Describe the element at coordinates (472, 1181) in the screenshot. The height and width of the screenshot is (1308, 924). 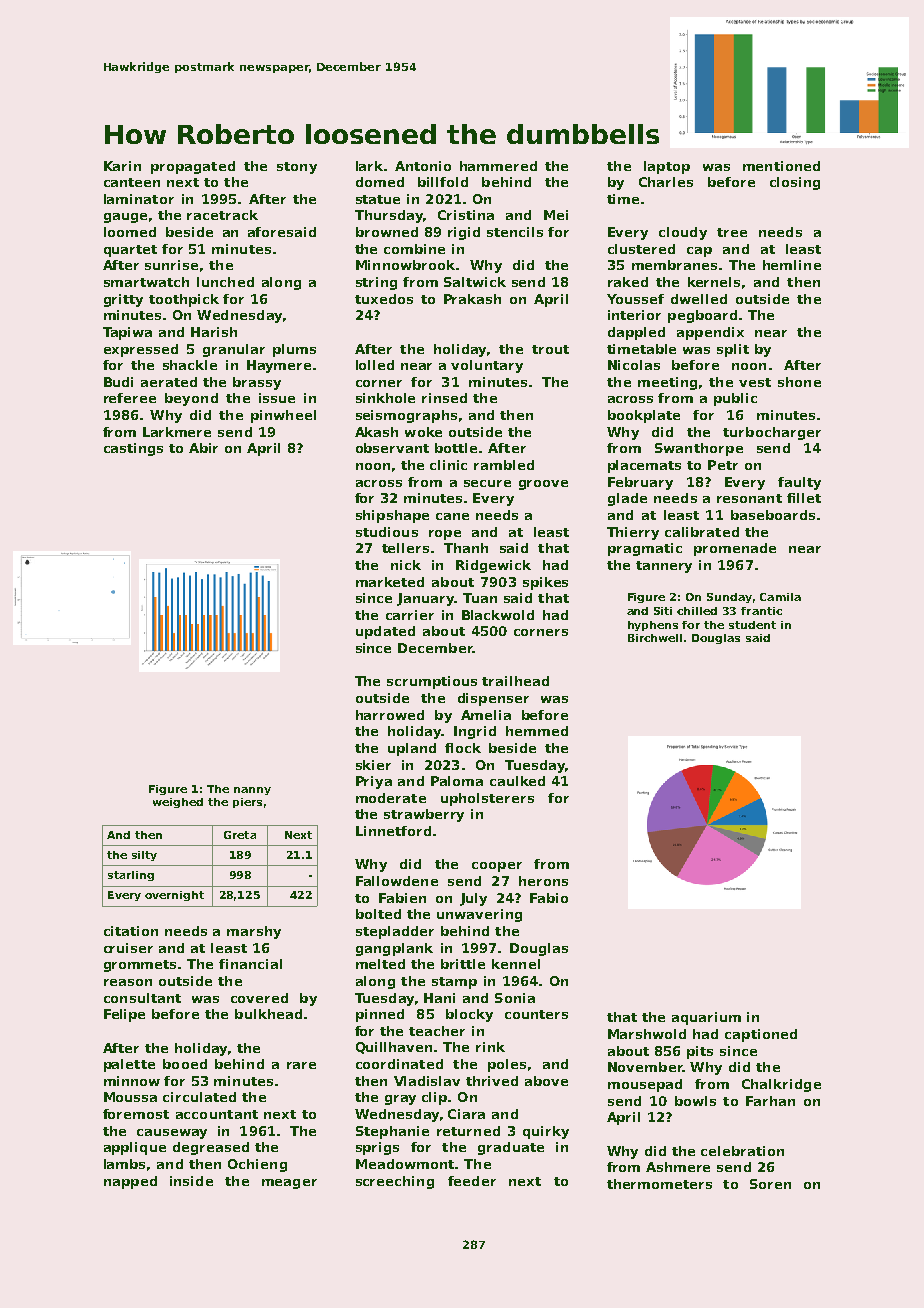
I see `feeder` at that location.
